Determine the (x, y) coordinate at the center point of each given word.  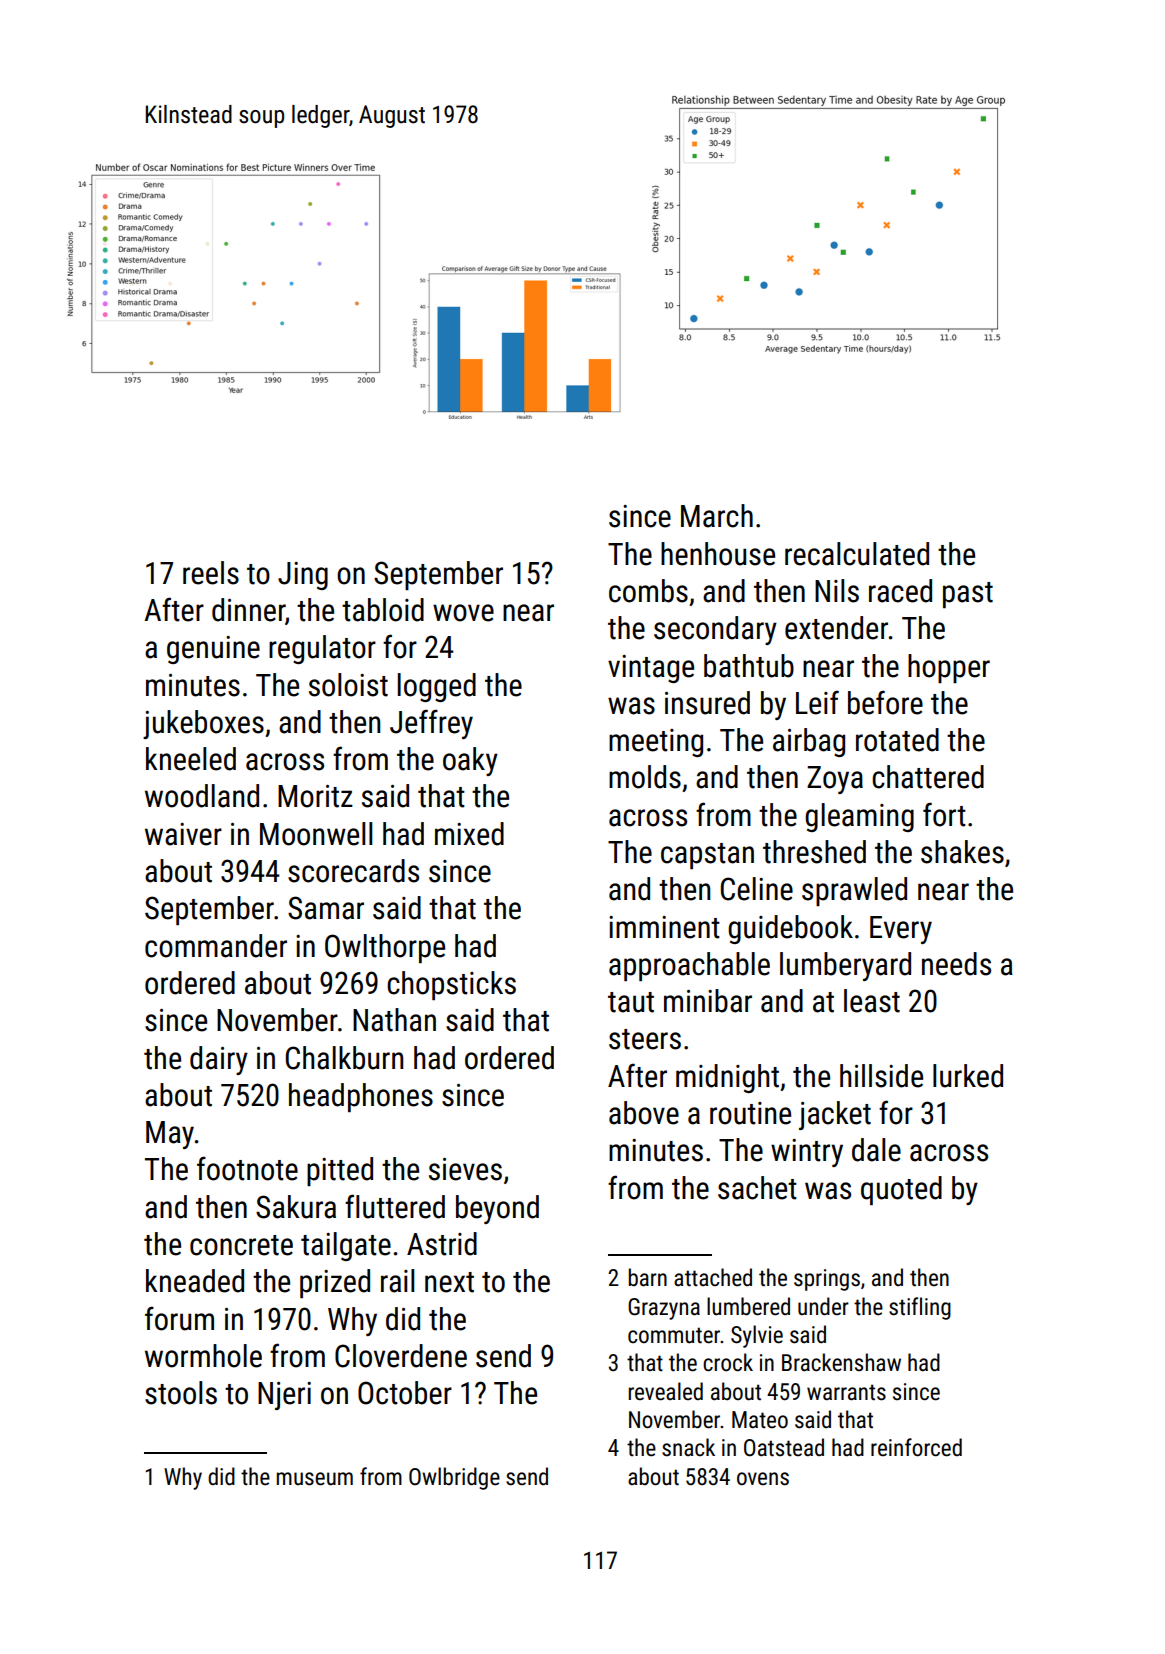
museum (315, 1479)
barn (647, 1277)
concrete (241, 1245)
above (644, 1113)
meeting (656, 743)
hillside (881, 1076)
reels (211, 573)
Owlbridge (454, 1478)
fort (944, 814)
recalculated (857, 554)
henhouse (718, 554)
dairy (219, 1060)
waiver (183, 834)
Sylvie (757, 1336)
